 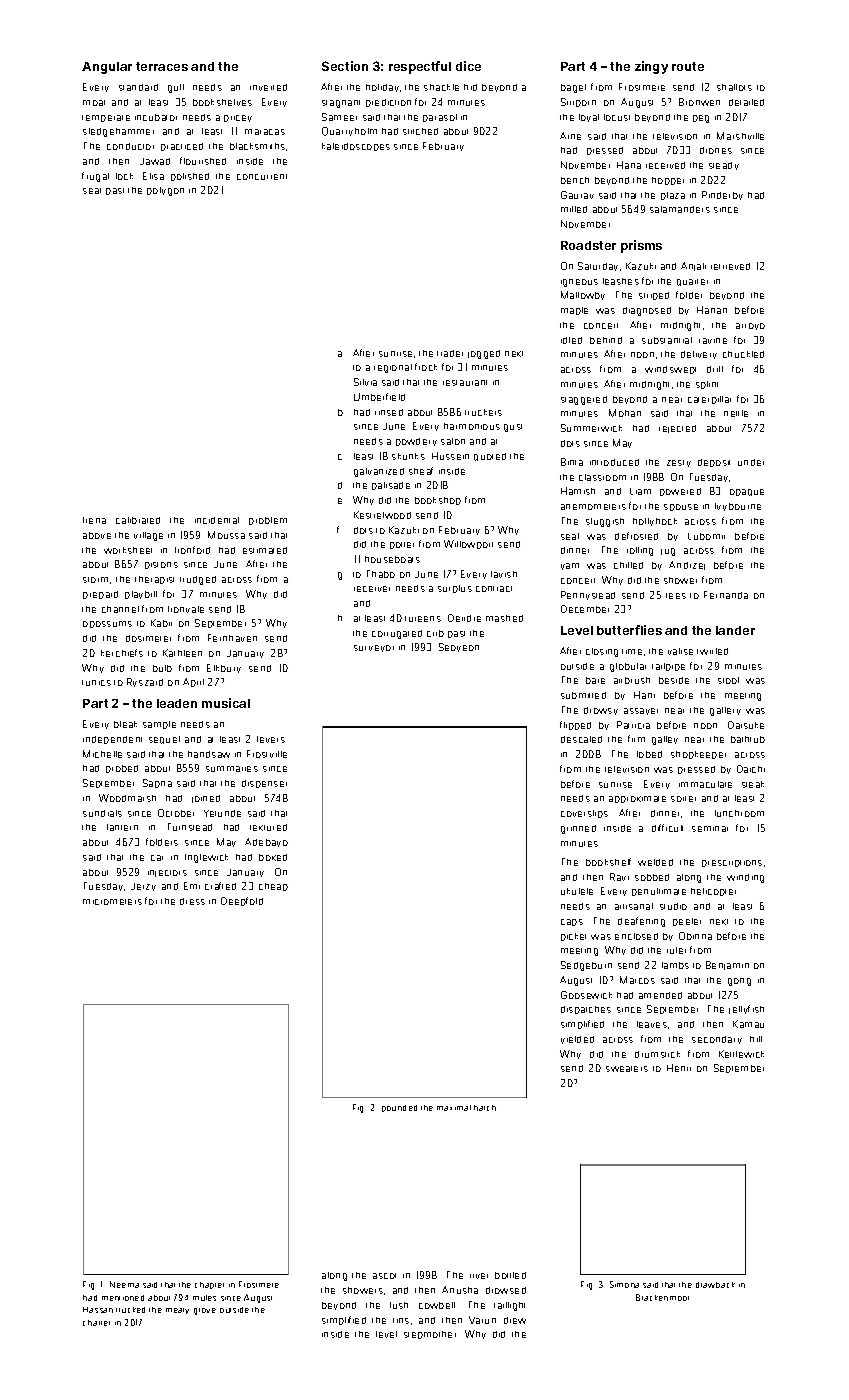 What do you see at coordinates (584, 814) in the screenshot?
I see `coverslips` at bounding box center [584, 814].
